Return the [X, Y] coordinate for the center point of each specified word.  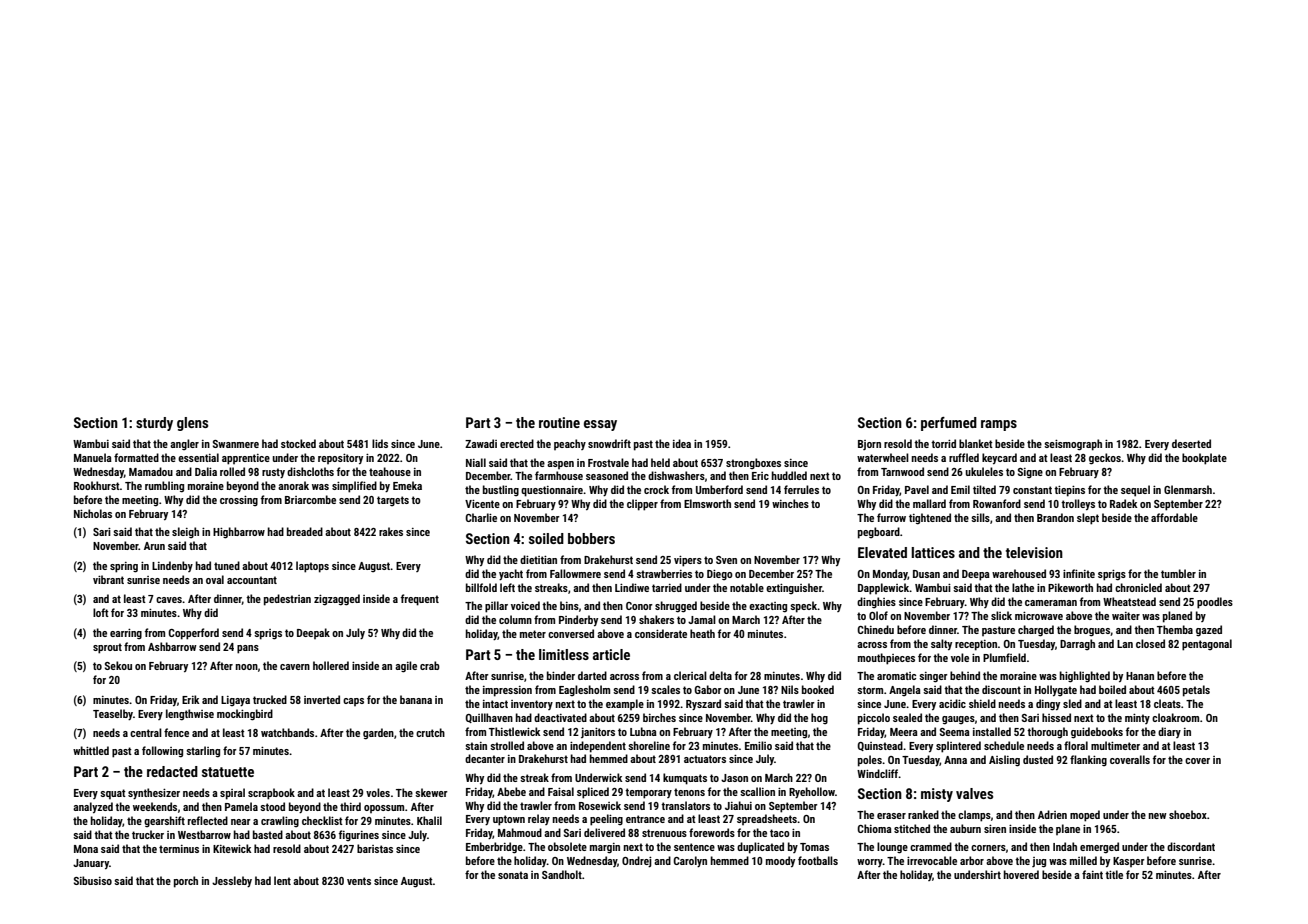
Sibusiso [93, 880]
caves [169, 600]
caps [353, 702]
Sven [726, 560]
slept [1088, 519]
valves [974, 793]
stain [476, 746]
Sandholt [562, 874]
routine [559, 422]
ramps [999, 425]
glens [192, 424]
